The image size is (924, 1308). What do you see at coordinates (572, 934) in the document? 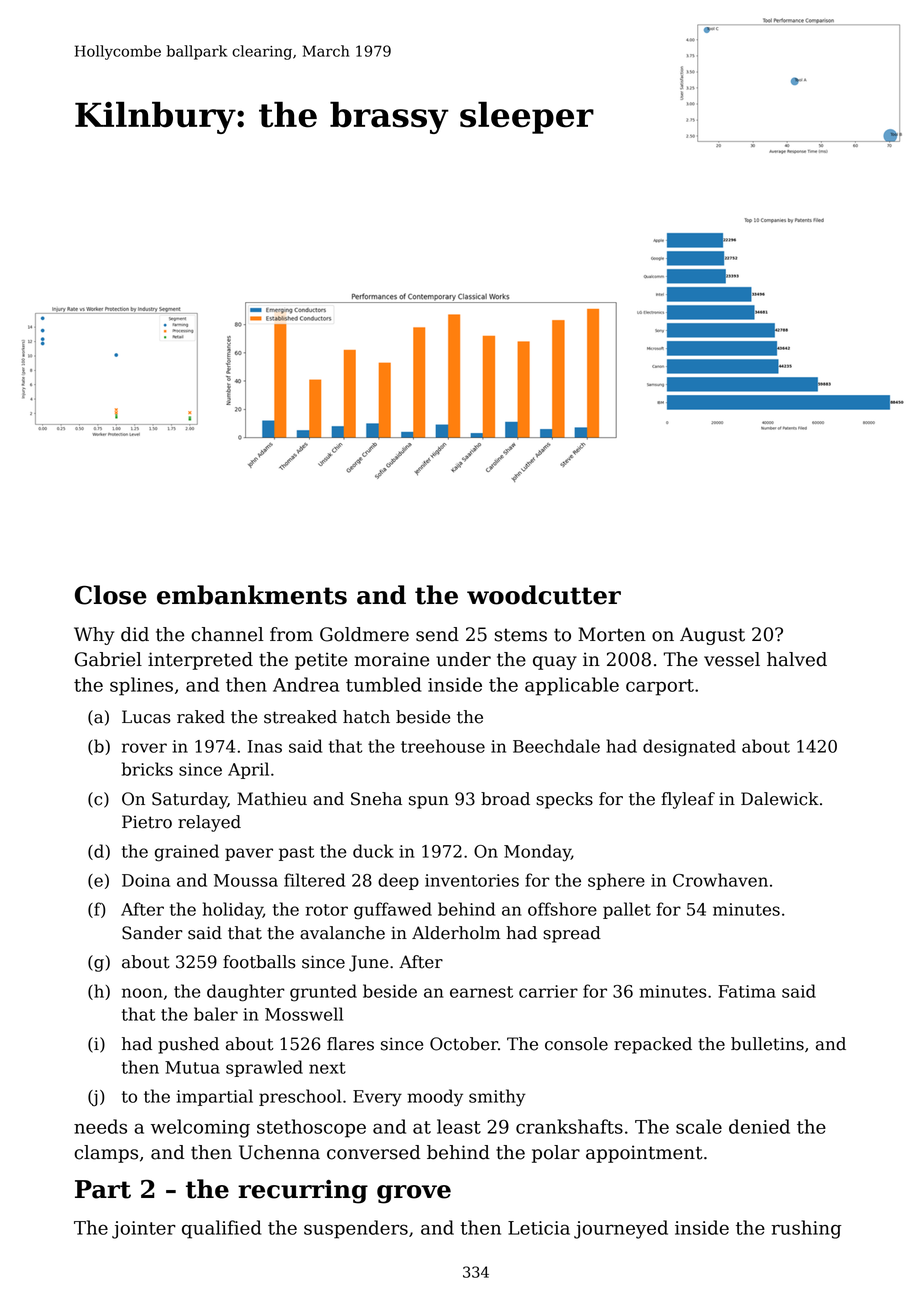
I see `spread` at bounding box center [572, 934].
